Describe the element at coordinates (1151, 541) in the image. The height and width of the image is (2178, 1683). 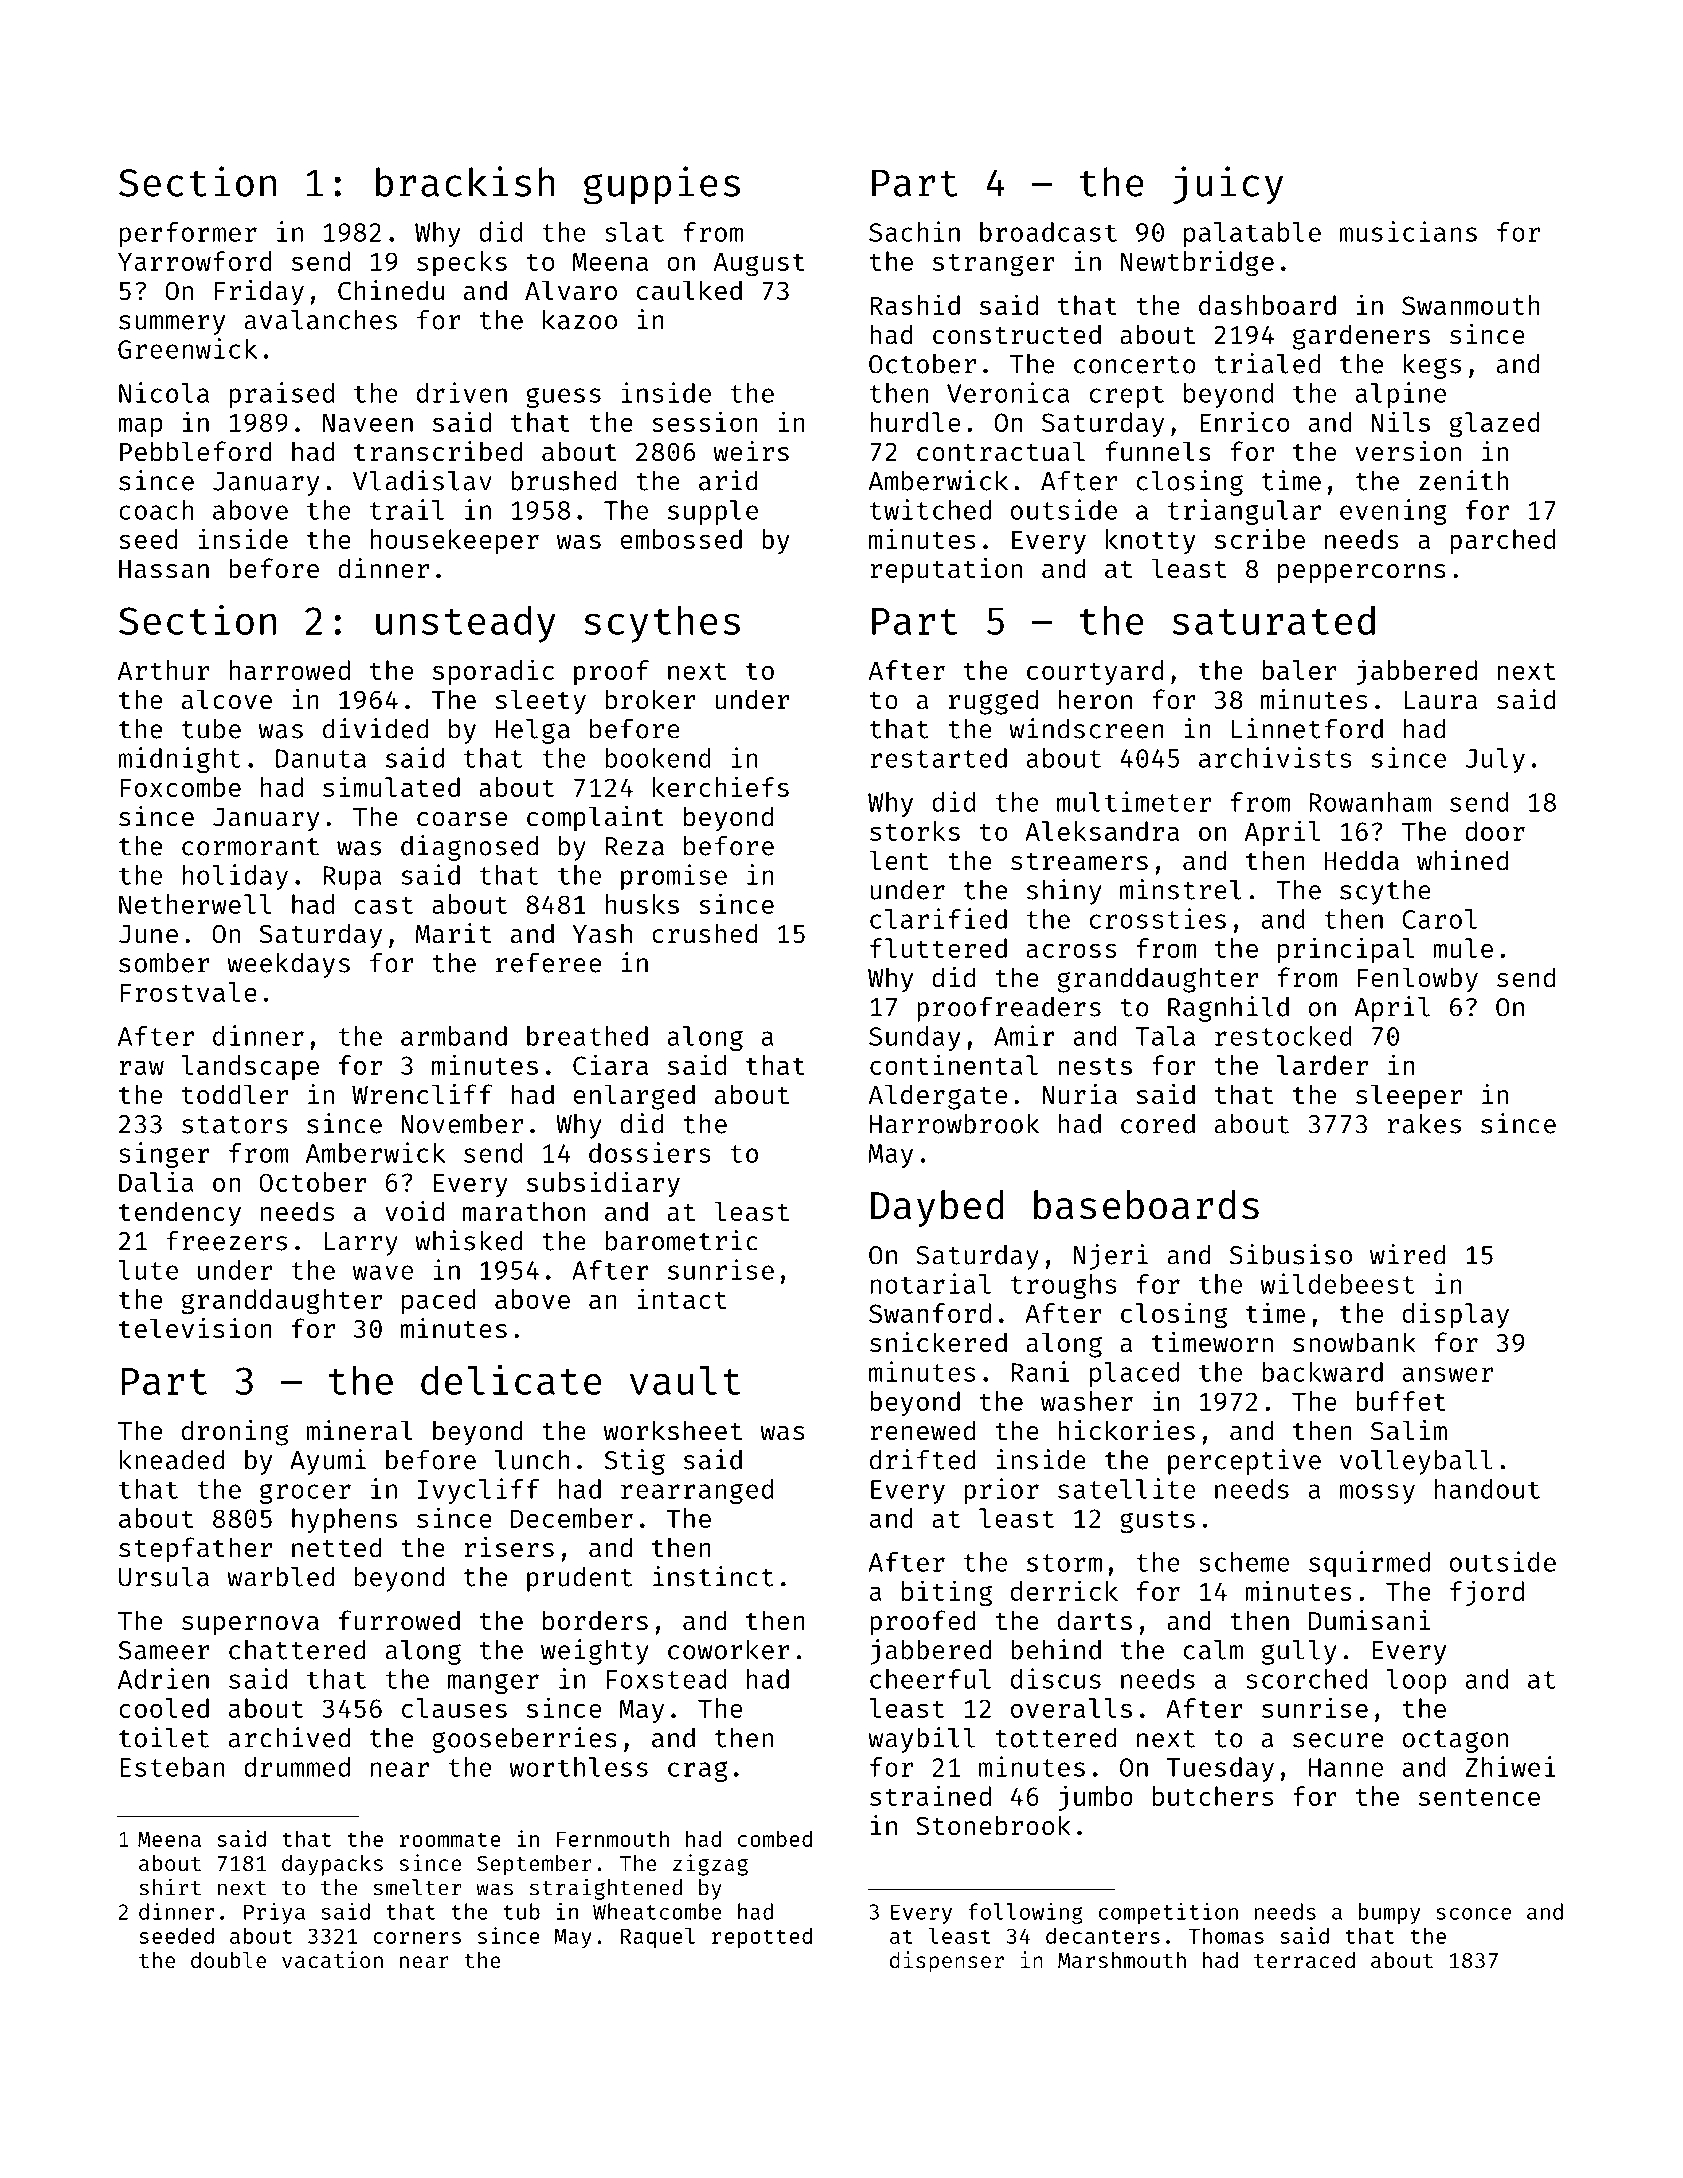
I see `knotty` at that location.
